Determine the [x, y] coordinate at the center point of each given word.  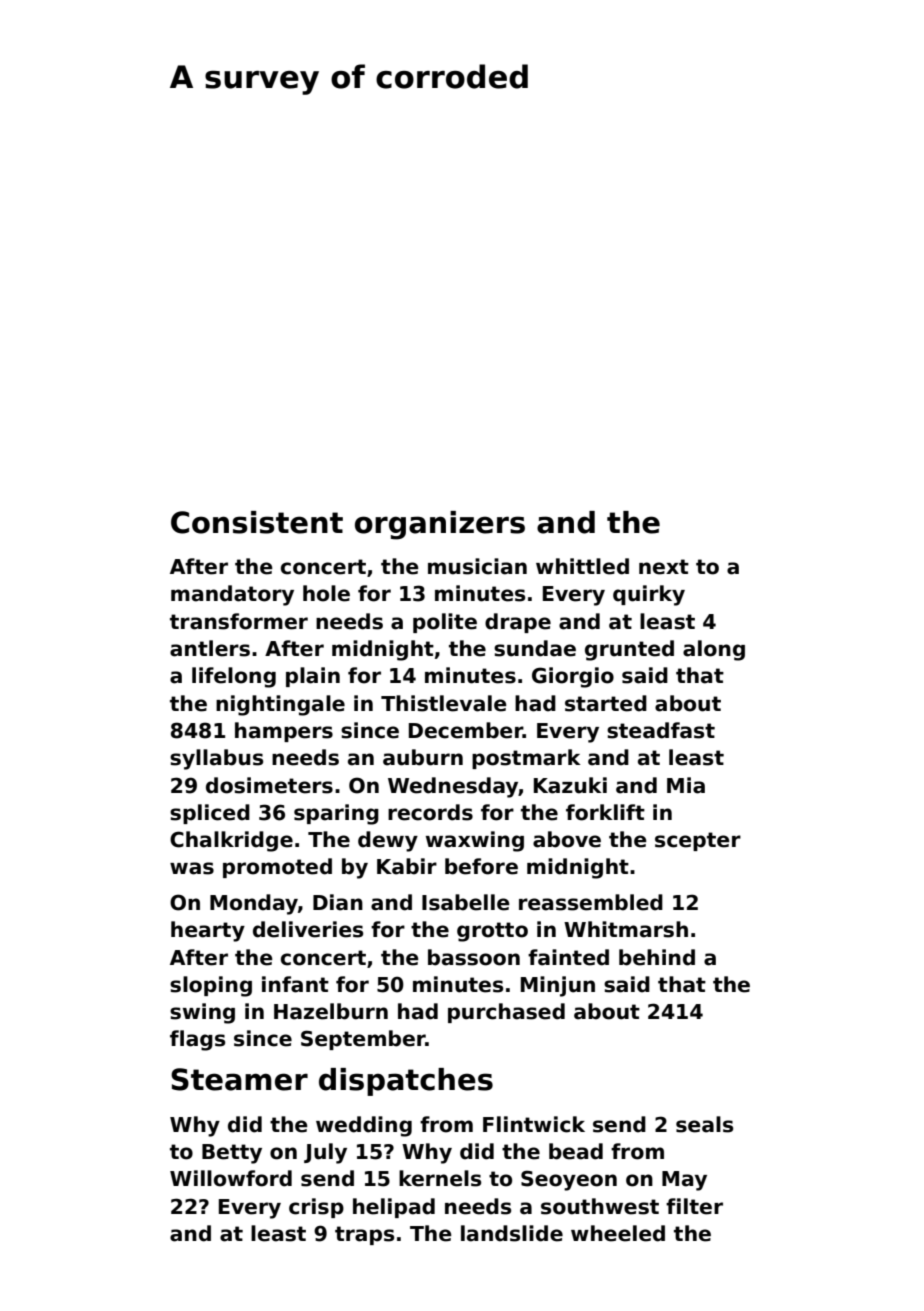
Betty [232, 1154]
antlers [210, 648]
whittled [582, 566]
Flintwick [534, 1124]
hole [326, 593]
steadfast [661, 730]
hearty [208, 931]
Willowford [231, 1178]
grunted [629, 650]
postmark [526, 759]
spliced [210, 814]
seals [704, 1124]
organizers [440, 525]
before [481, 866]
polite [445, 623]
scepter [698, 841]
